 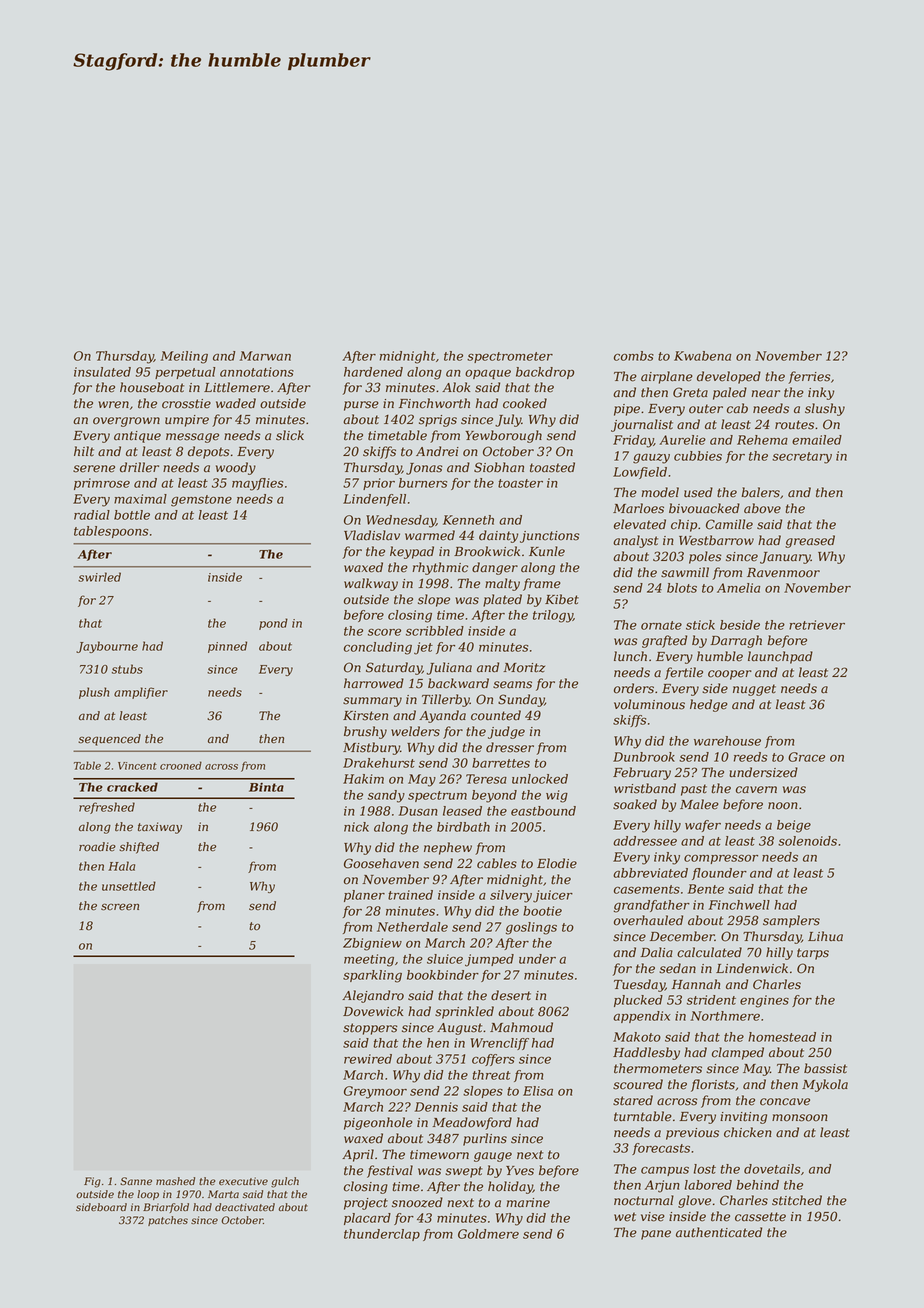 What do you see at coordinates (99, 577) in the image?
I see `swirled` at bounding box center [99, 577].
